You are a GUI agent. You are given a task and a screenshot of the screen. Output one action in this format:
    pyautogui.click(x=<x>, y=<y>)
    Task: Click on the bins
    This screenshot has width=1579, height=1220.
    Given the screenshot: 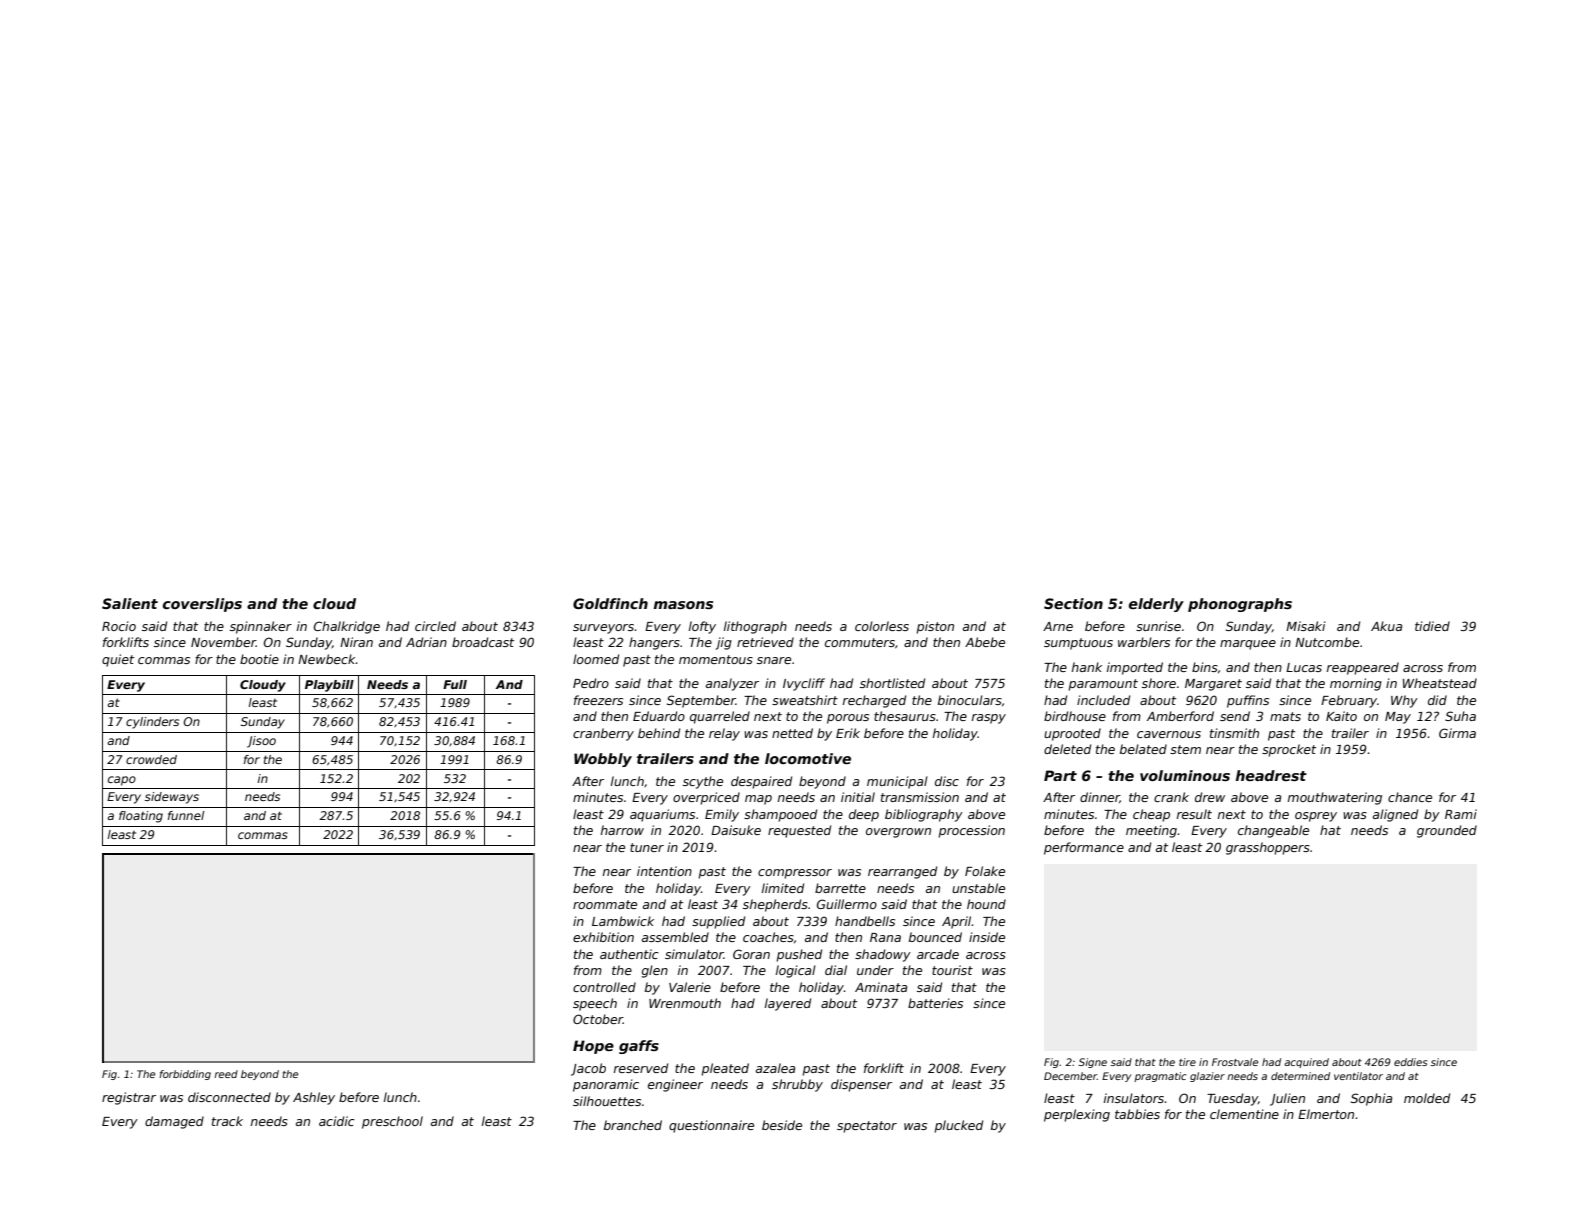 What is the action you would take?
    pyautogui.click(x=1205, y=667)
